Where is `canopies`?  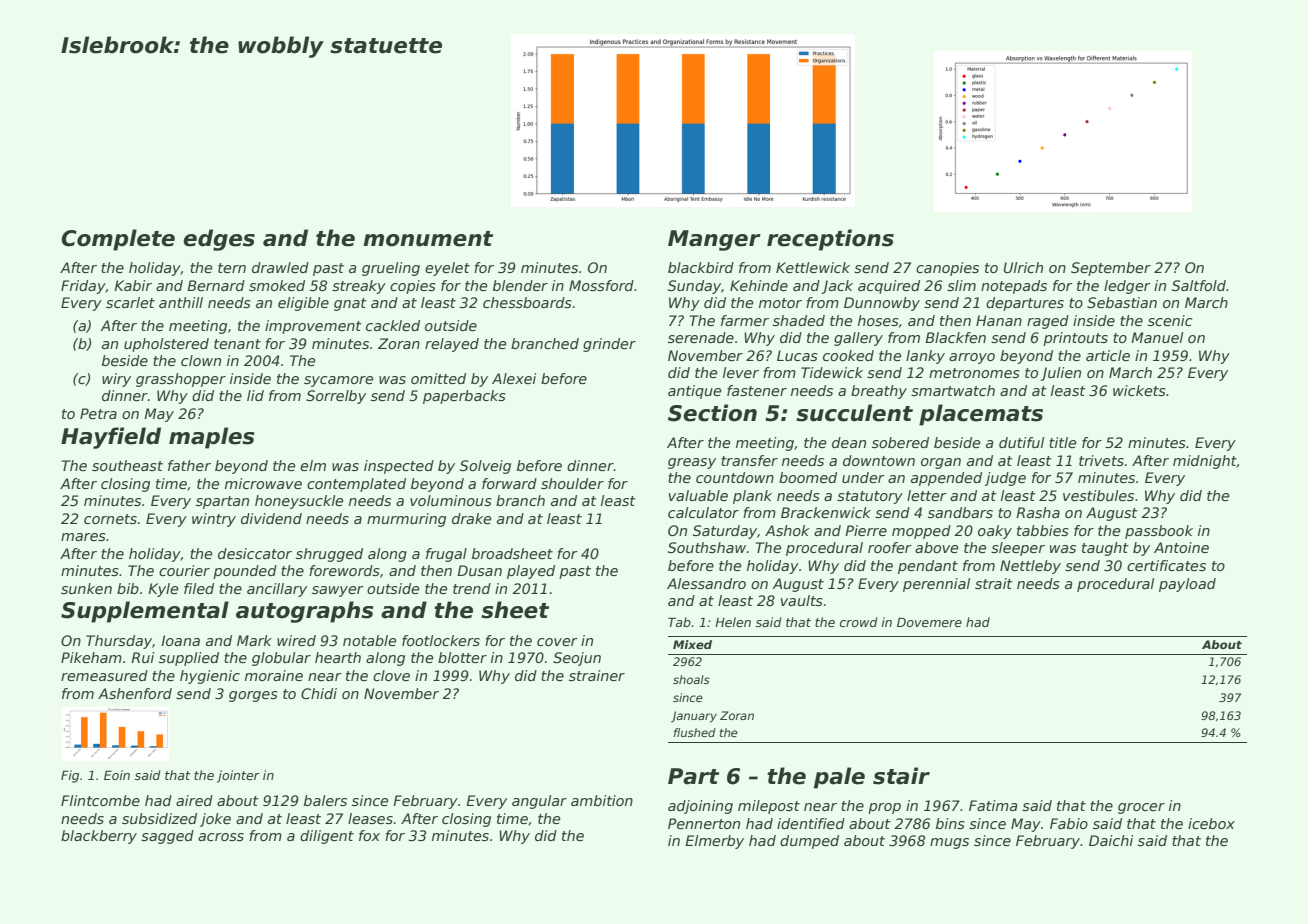
canopies is located at coordinates (947, 269).
